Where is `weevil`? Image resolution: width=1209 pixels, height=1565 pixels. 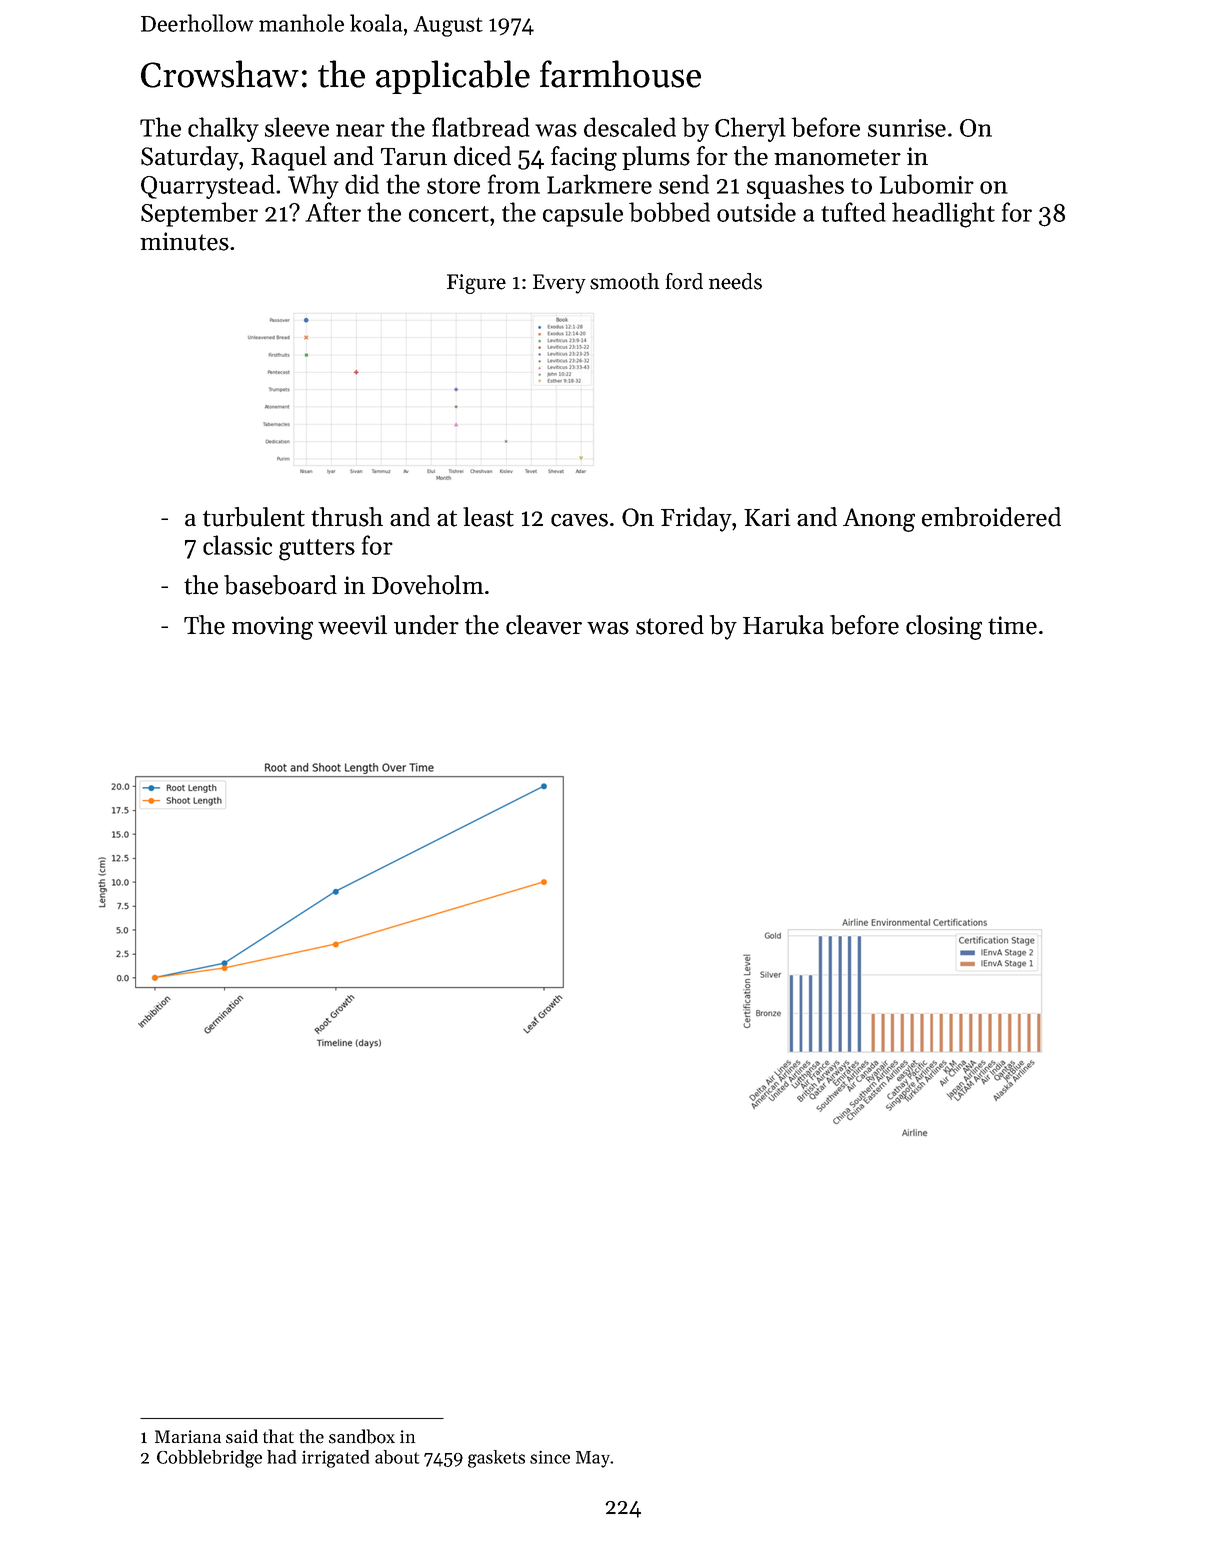 weevil is located at coordinates (352, 625).
